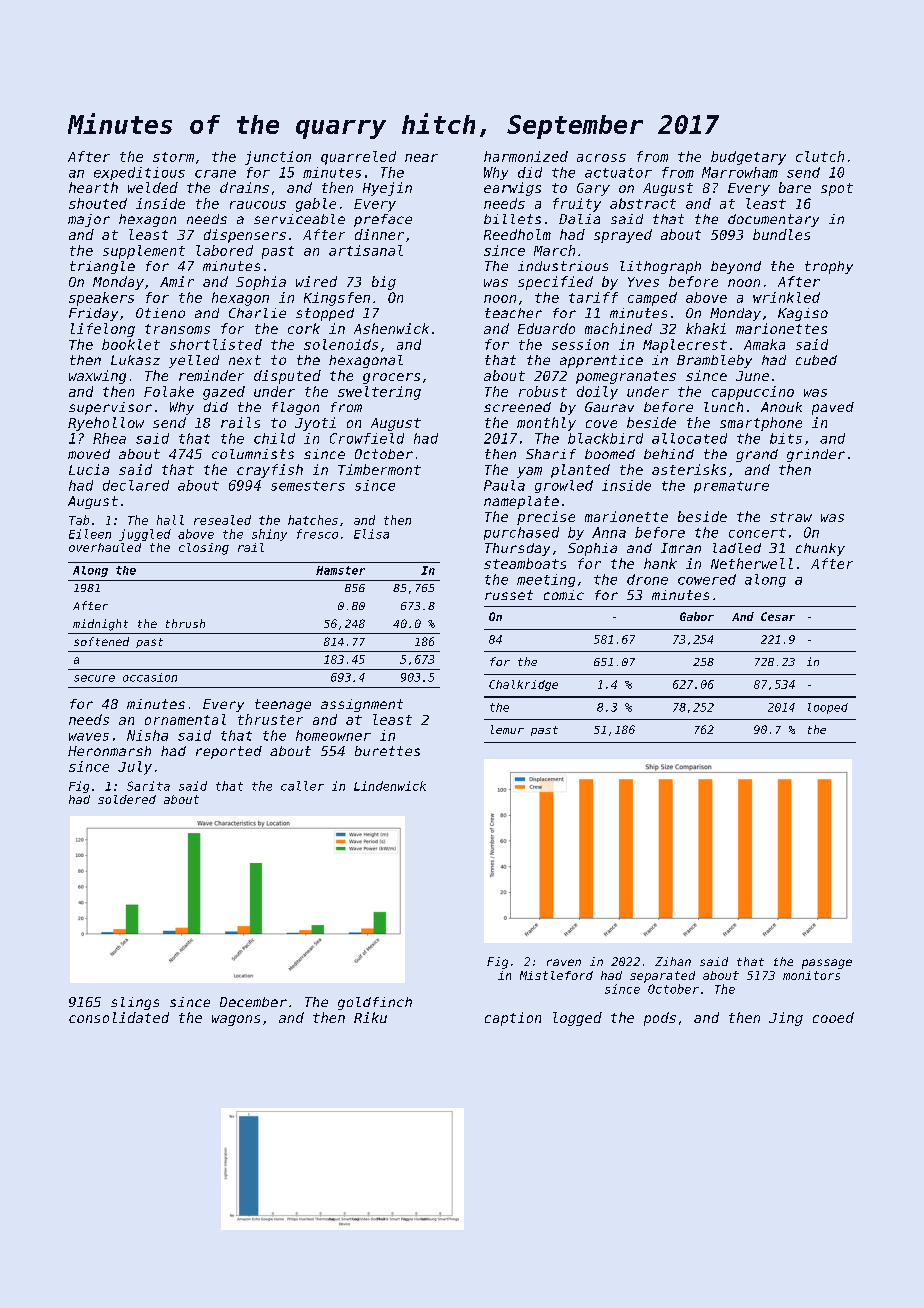 The height and width of the screenshot is (1308, 924). I want to click on Cesar, so click(778, 616).
